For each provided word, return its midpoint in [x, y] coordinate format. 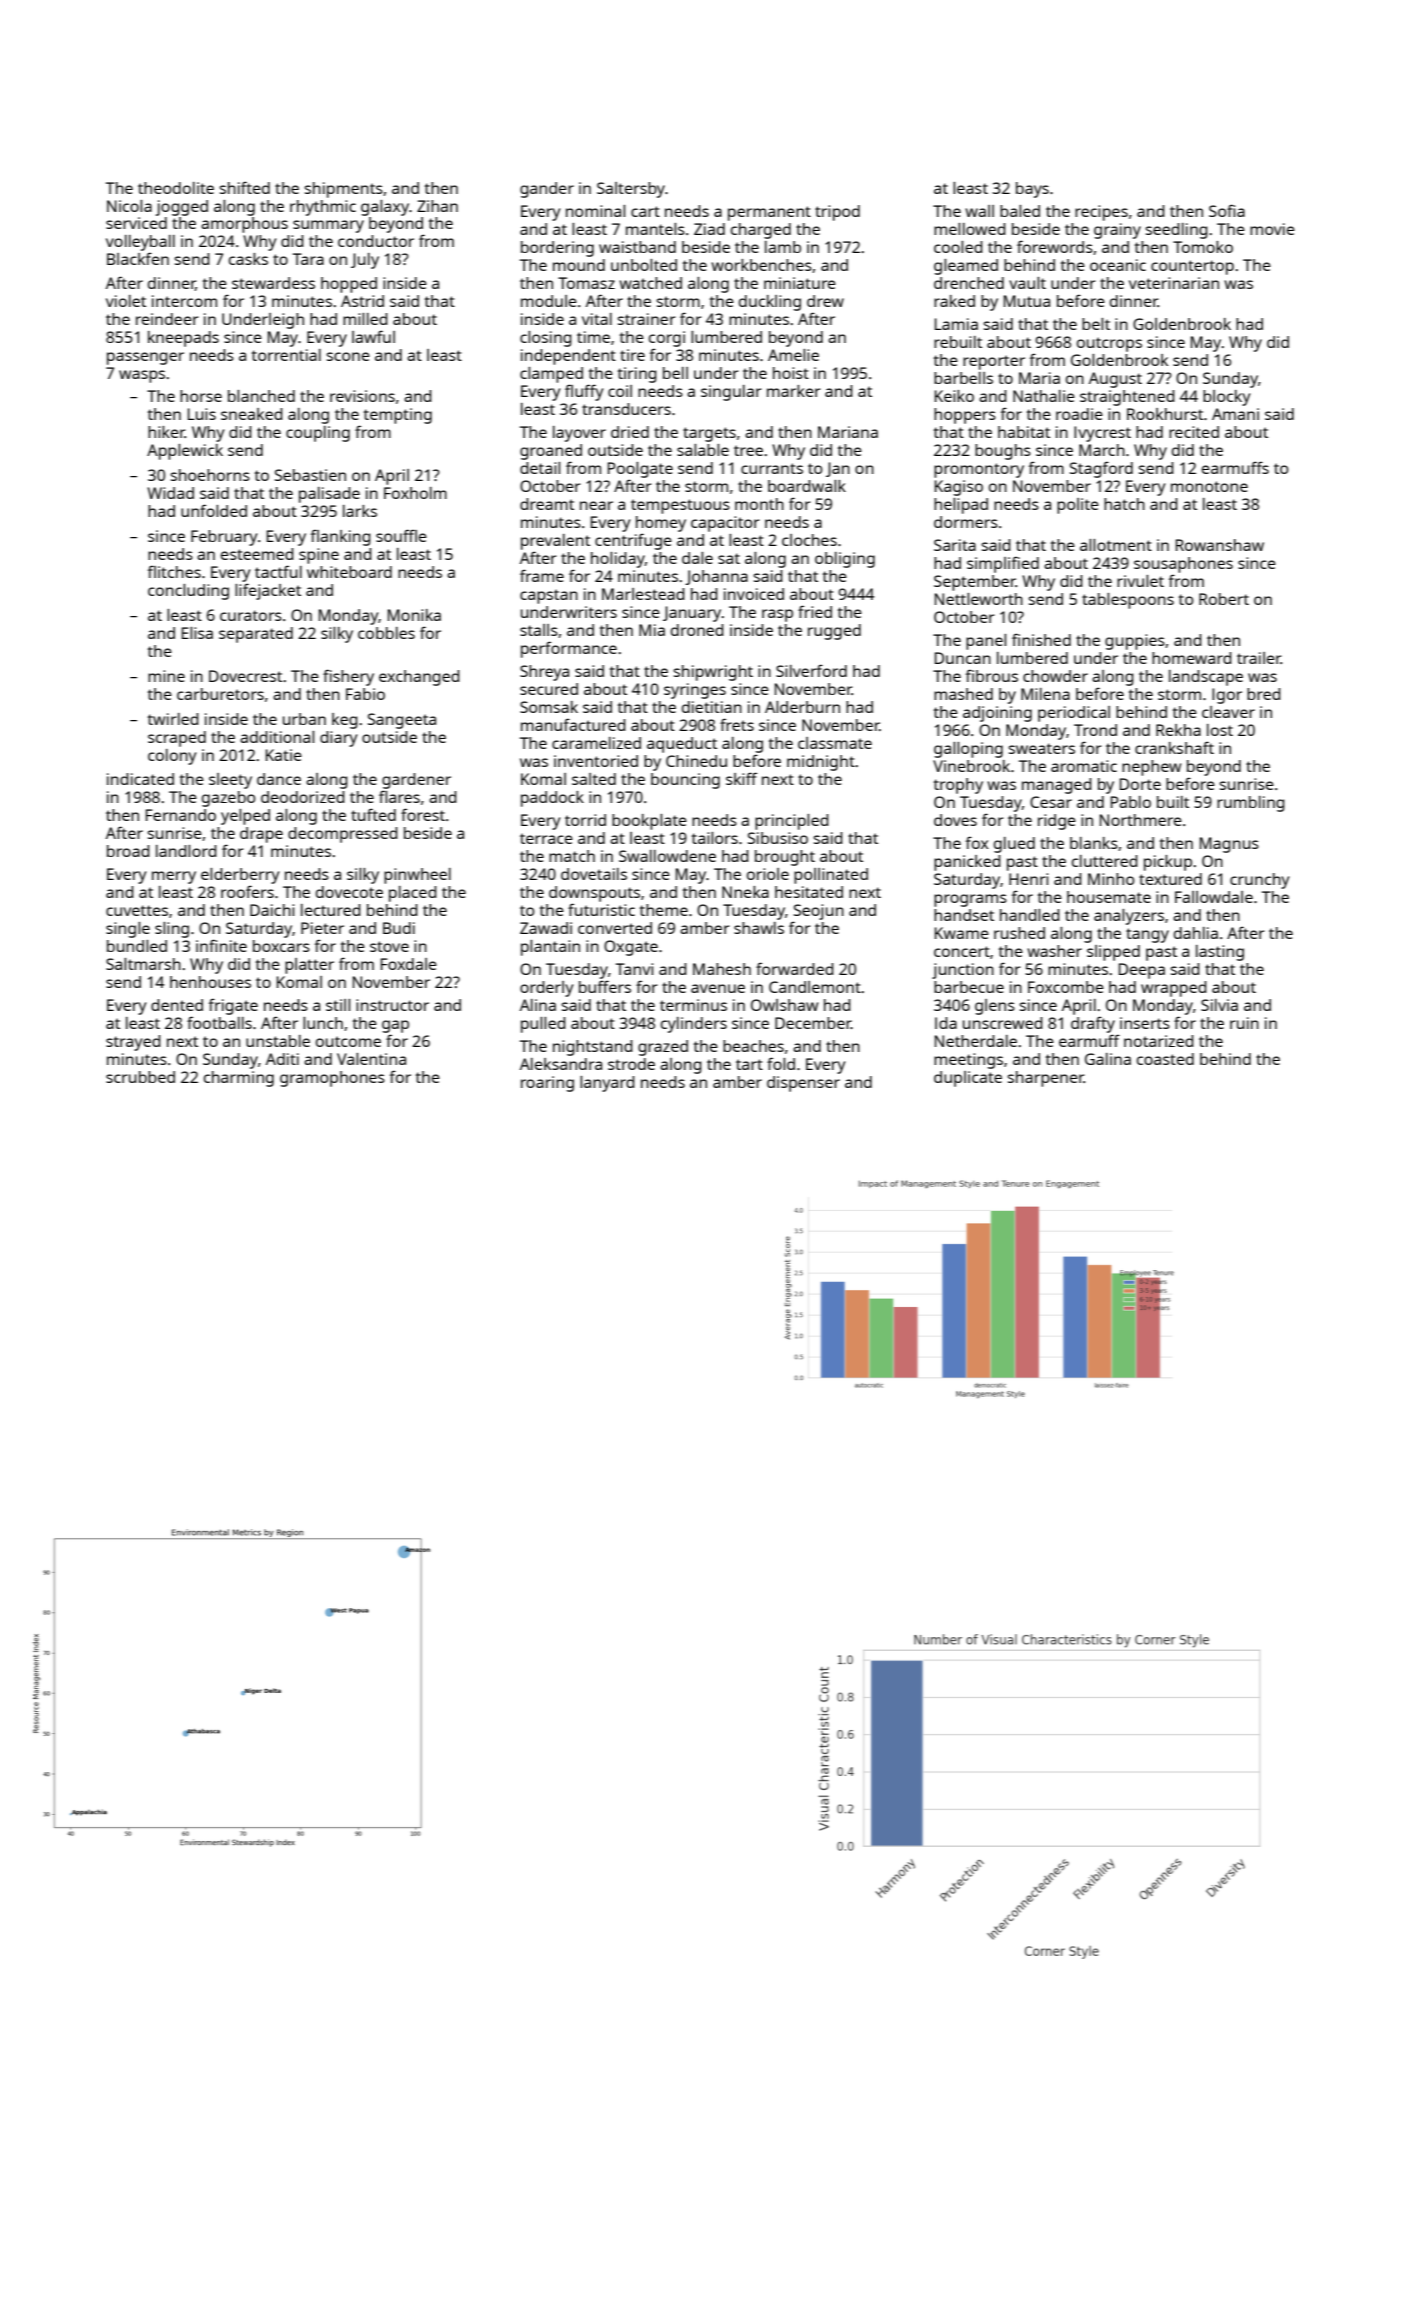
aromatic [1084, 766]
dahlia [1196, 933]
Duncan [963, 658]
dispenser [803, 1084]
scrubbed [140, 1077]
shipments [343, 190]
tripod [837, 213]
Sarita [955, 545]
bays [1032, 190]
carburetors [220, 694]
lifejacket [268, 591]
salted [594, 779]
